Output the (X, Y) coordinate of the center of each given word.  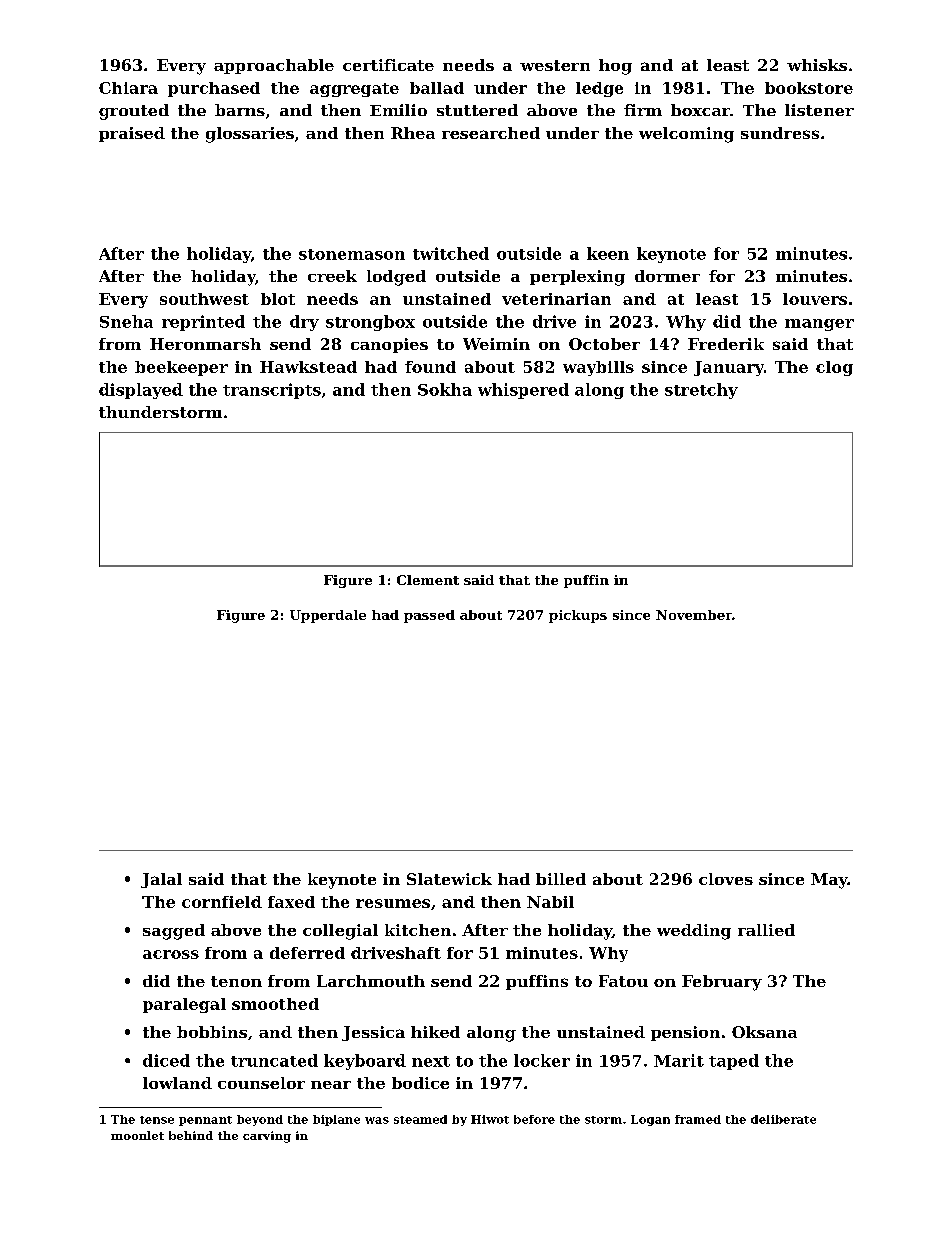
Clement (428, 580)
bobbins (212, 1032)
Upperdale (328, 616)
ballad (437, 88)
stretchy (701, 391)
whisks (817, 65)
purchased (214, 89)
